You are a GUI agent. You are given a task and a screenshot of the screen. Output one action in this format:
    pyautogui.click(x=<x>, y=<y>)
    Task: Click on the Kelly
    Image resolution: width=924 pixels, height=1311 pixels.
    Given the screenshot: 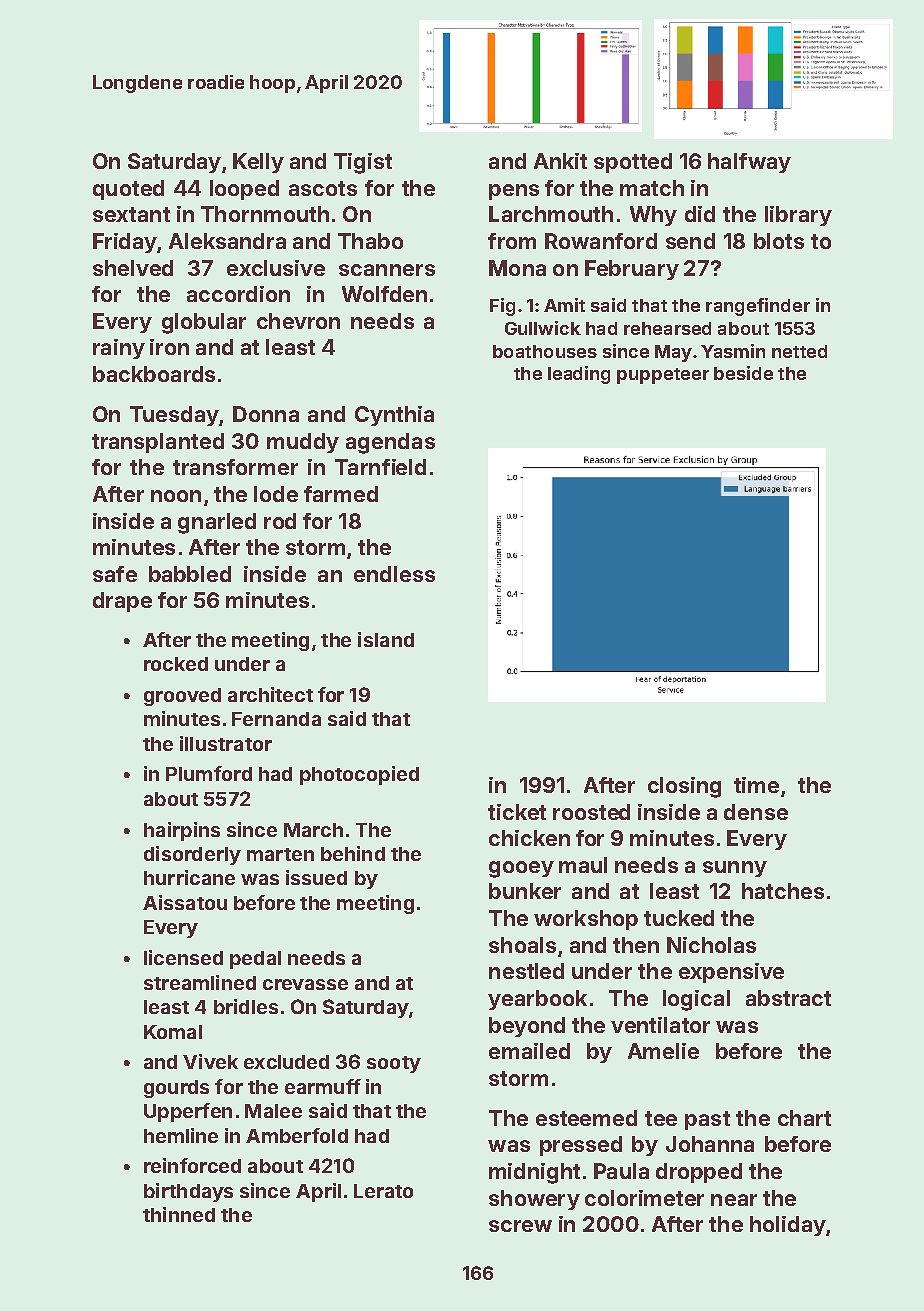 What is the action you would take?
    pyautogui.click(x=258, y=163)
